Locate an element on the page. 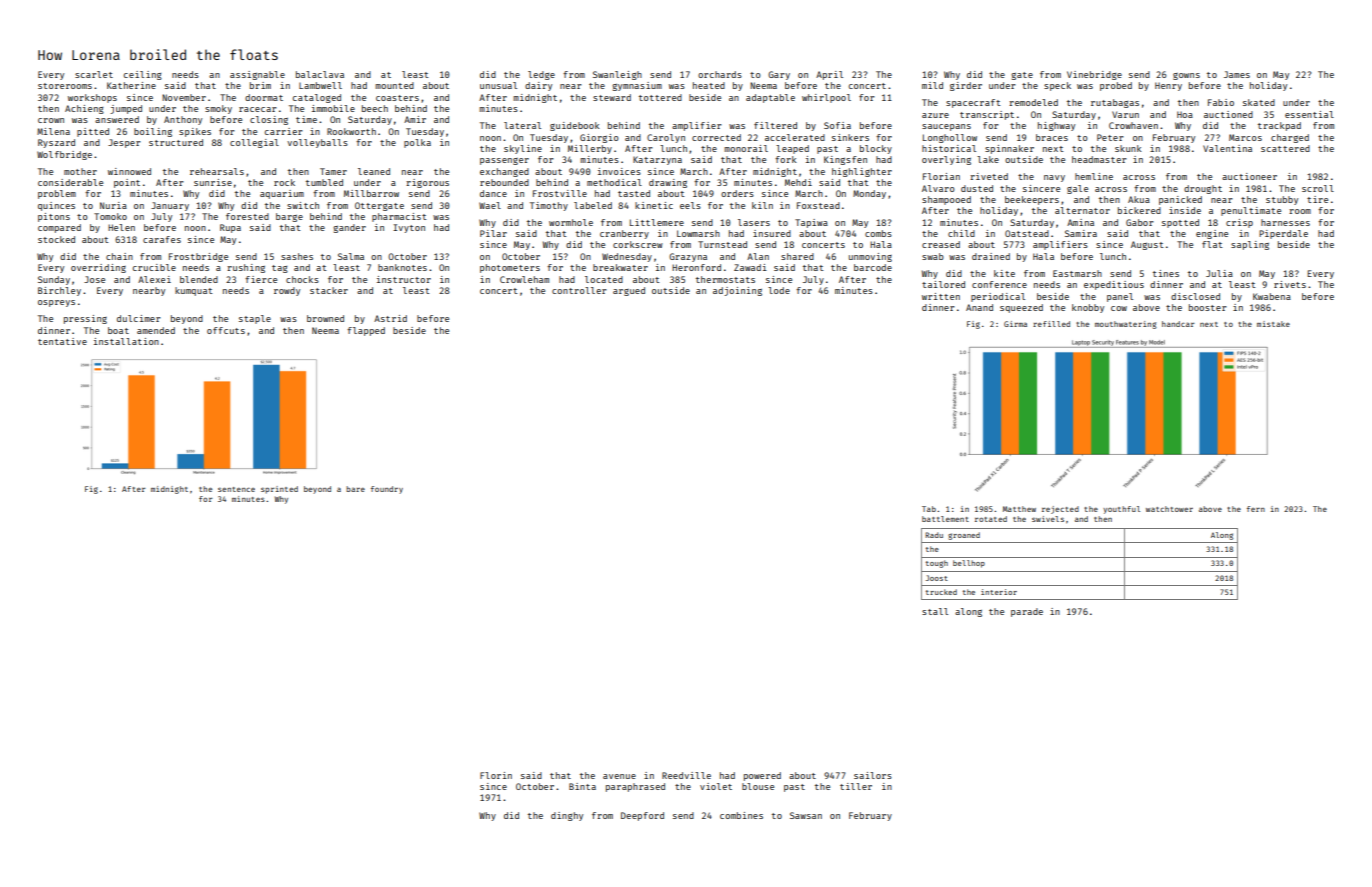 The image size is (1372, 887). Florin is located at coordinates (496, 775).
